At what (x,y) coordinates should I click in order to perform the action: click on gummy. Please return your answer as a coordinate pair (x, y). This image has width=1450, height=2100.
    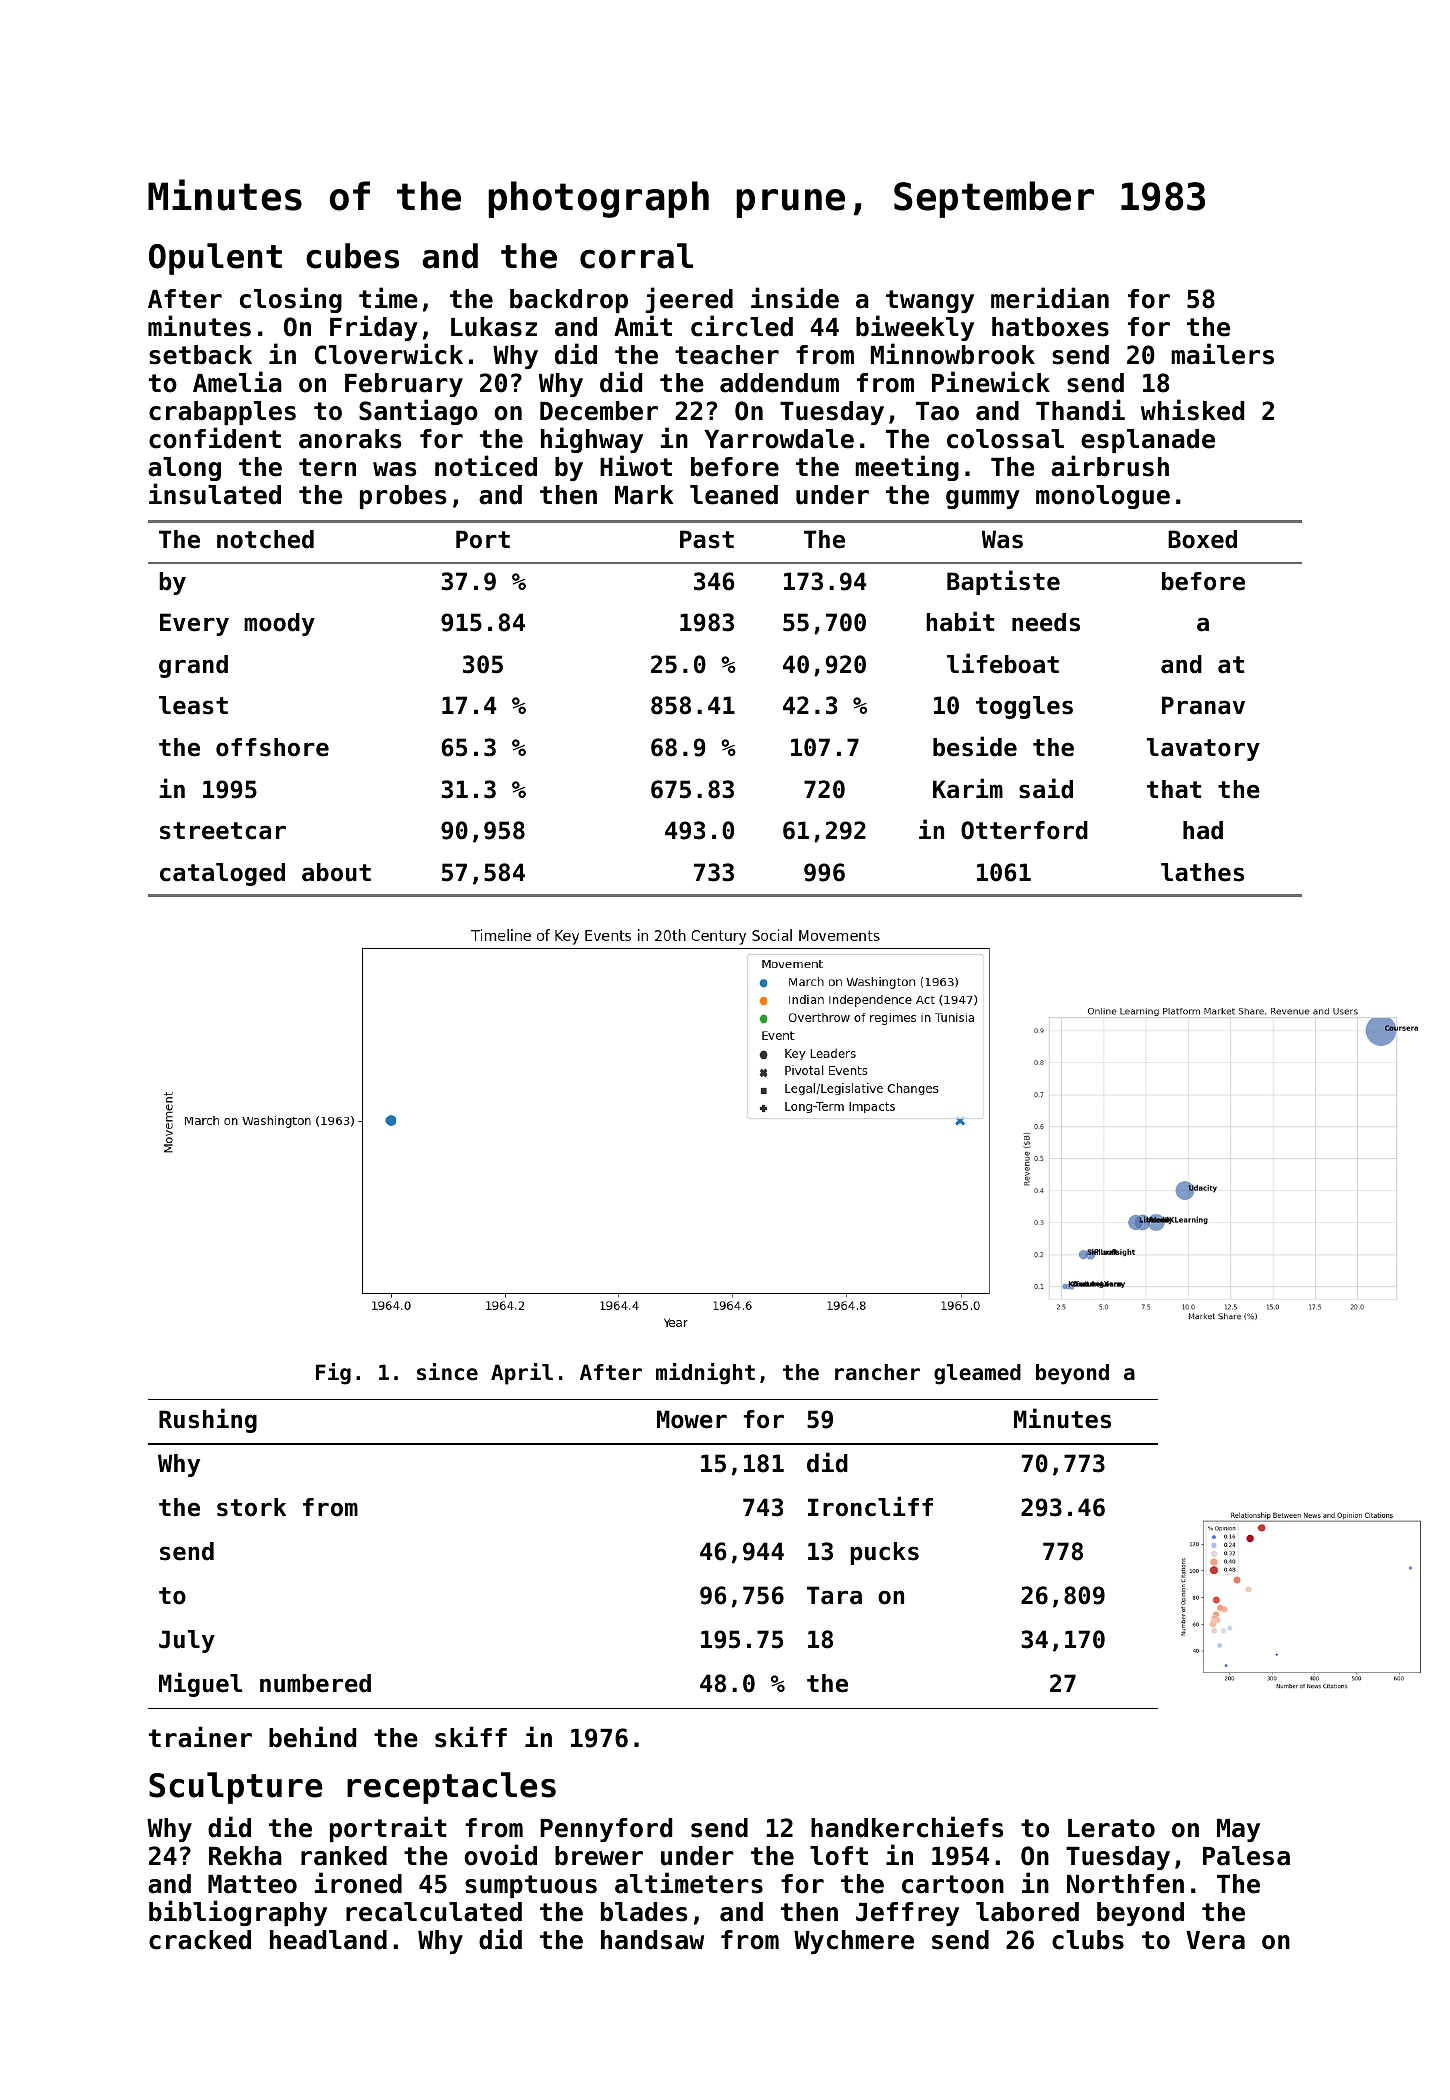
    Looking at the image, I should click on (983, 499).
